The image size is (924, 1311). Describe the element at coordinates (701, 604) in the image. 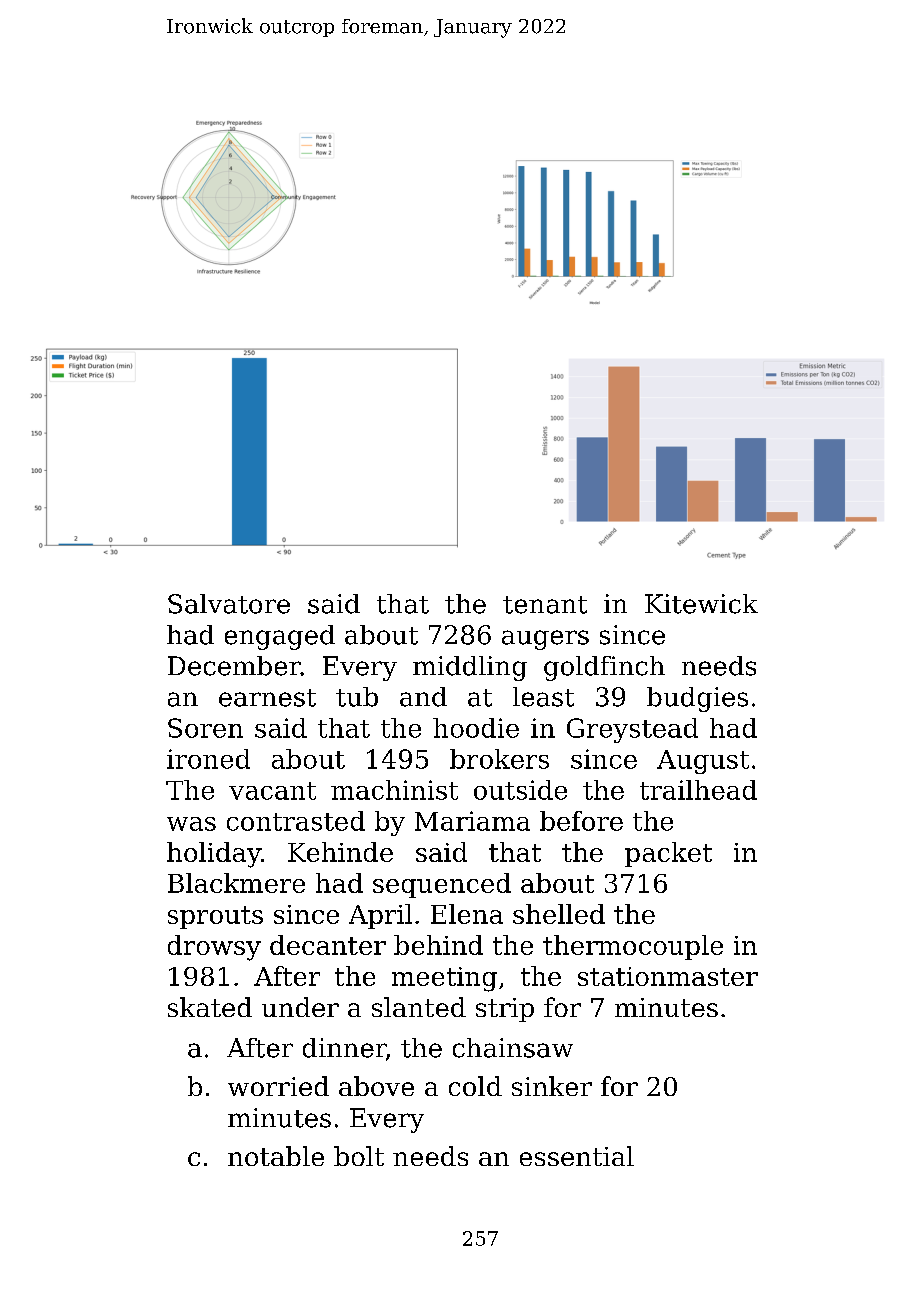

I see `Kitewick` at that location.
